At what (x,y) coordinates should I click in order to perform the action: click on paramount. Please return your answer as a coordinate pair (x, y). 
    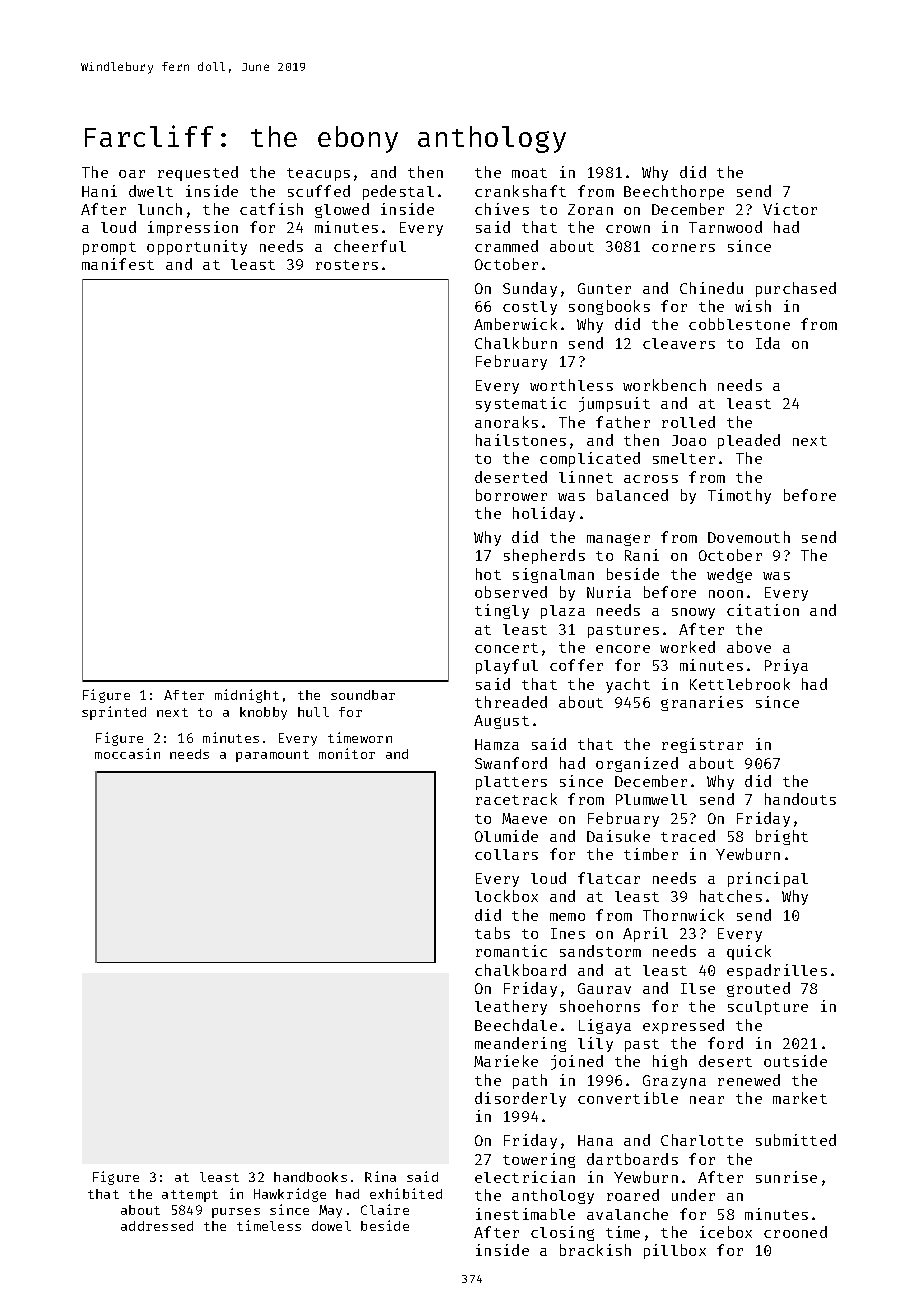
    Looking at the image, I should click on (272, 756).
